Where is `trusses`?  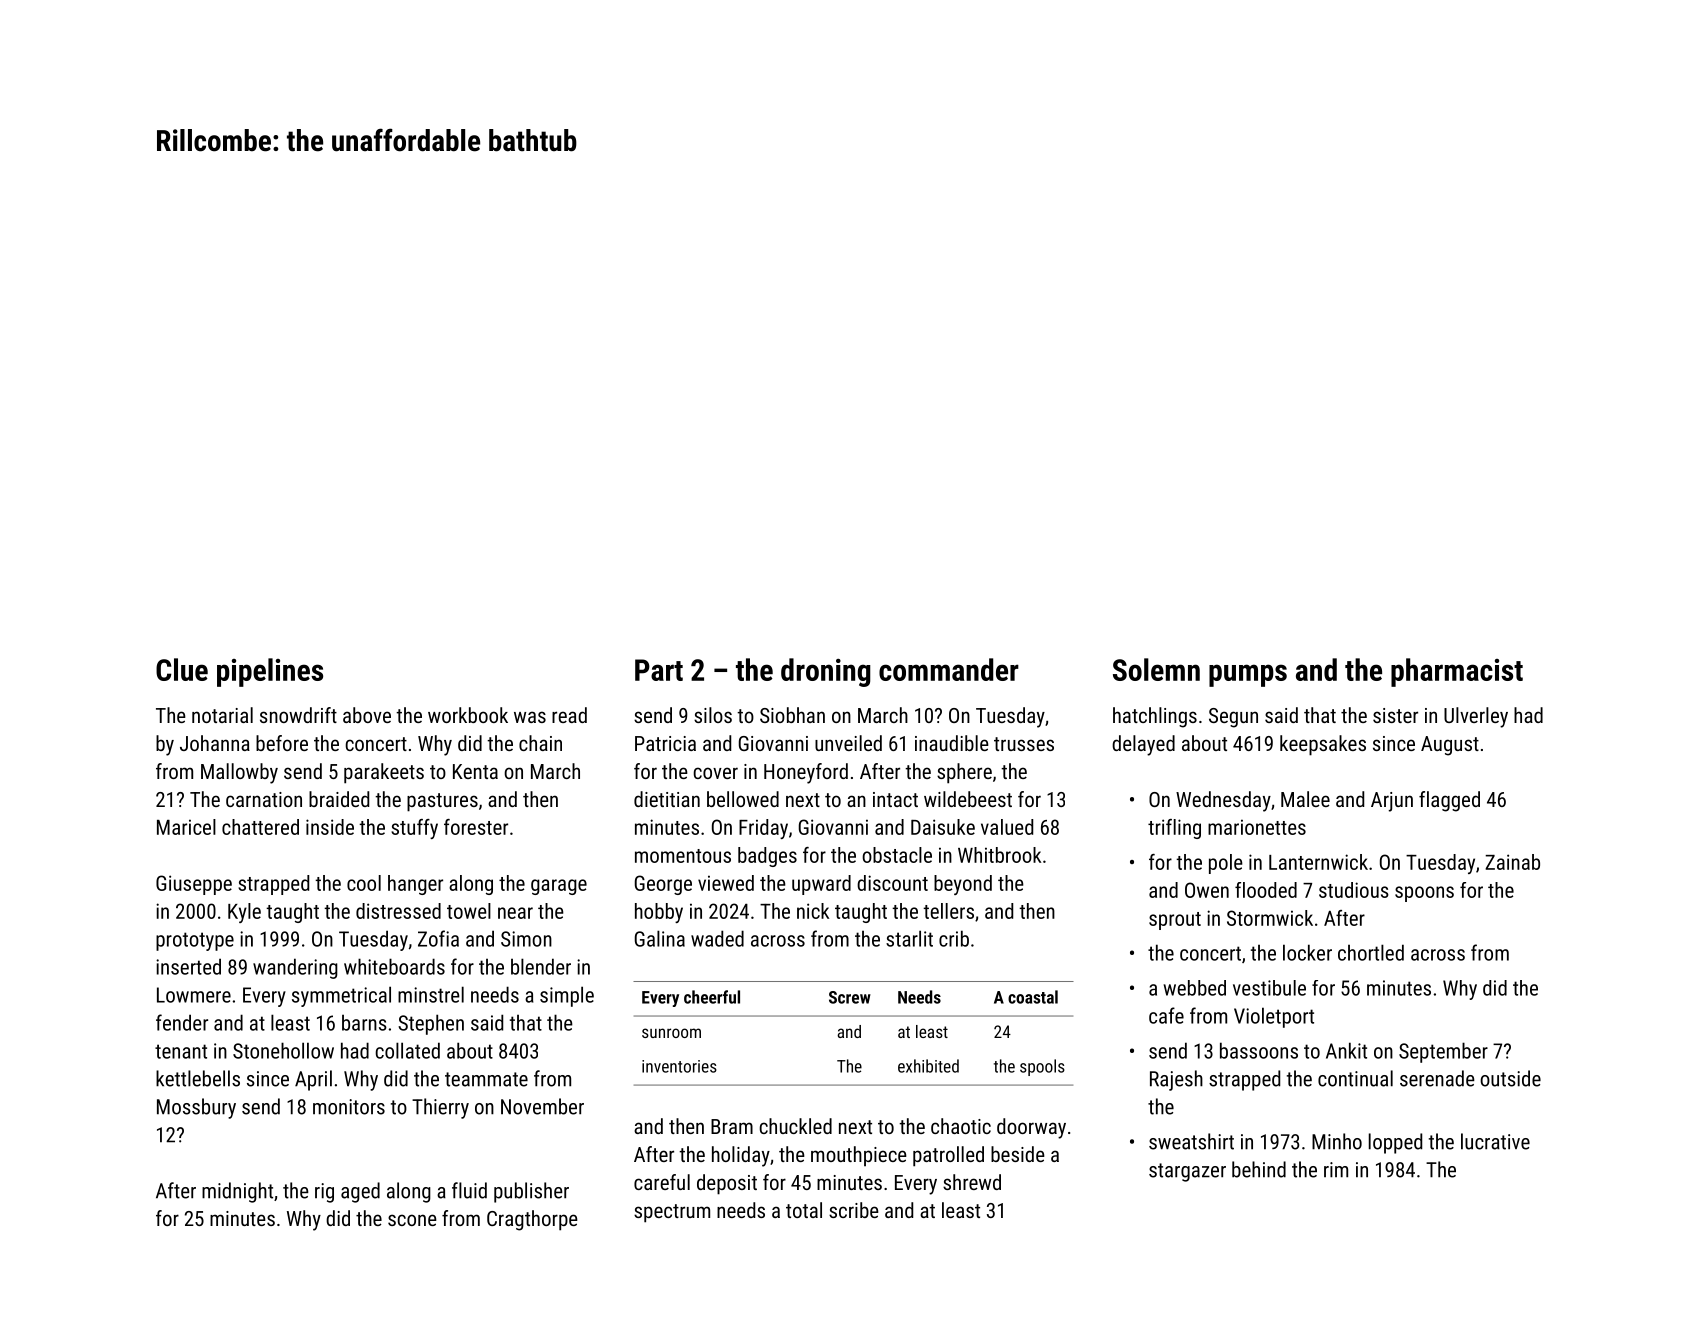
trusses is located at coordinates (1024, 744).
